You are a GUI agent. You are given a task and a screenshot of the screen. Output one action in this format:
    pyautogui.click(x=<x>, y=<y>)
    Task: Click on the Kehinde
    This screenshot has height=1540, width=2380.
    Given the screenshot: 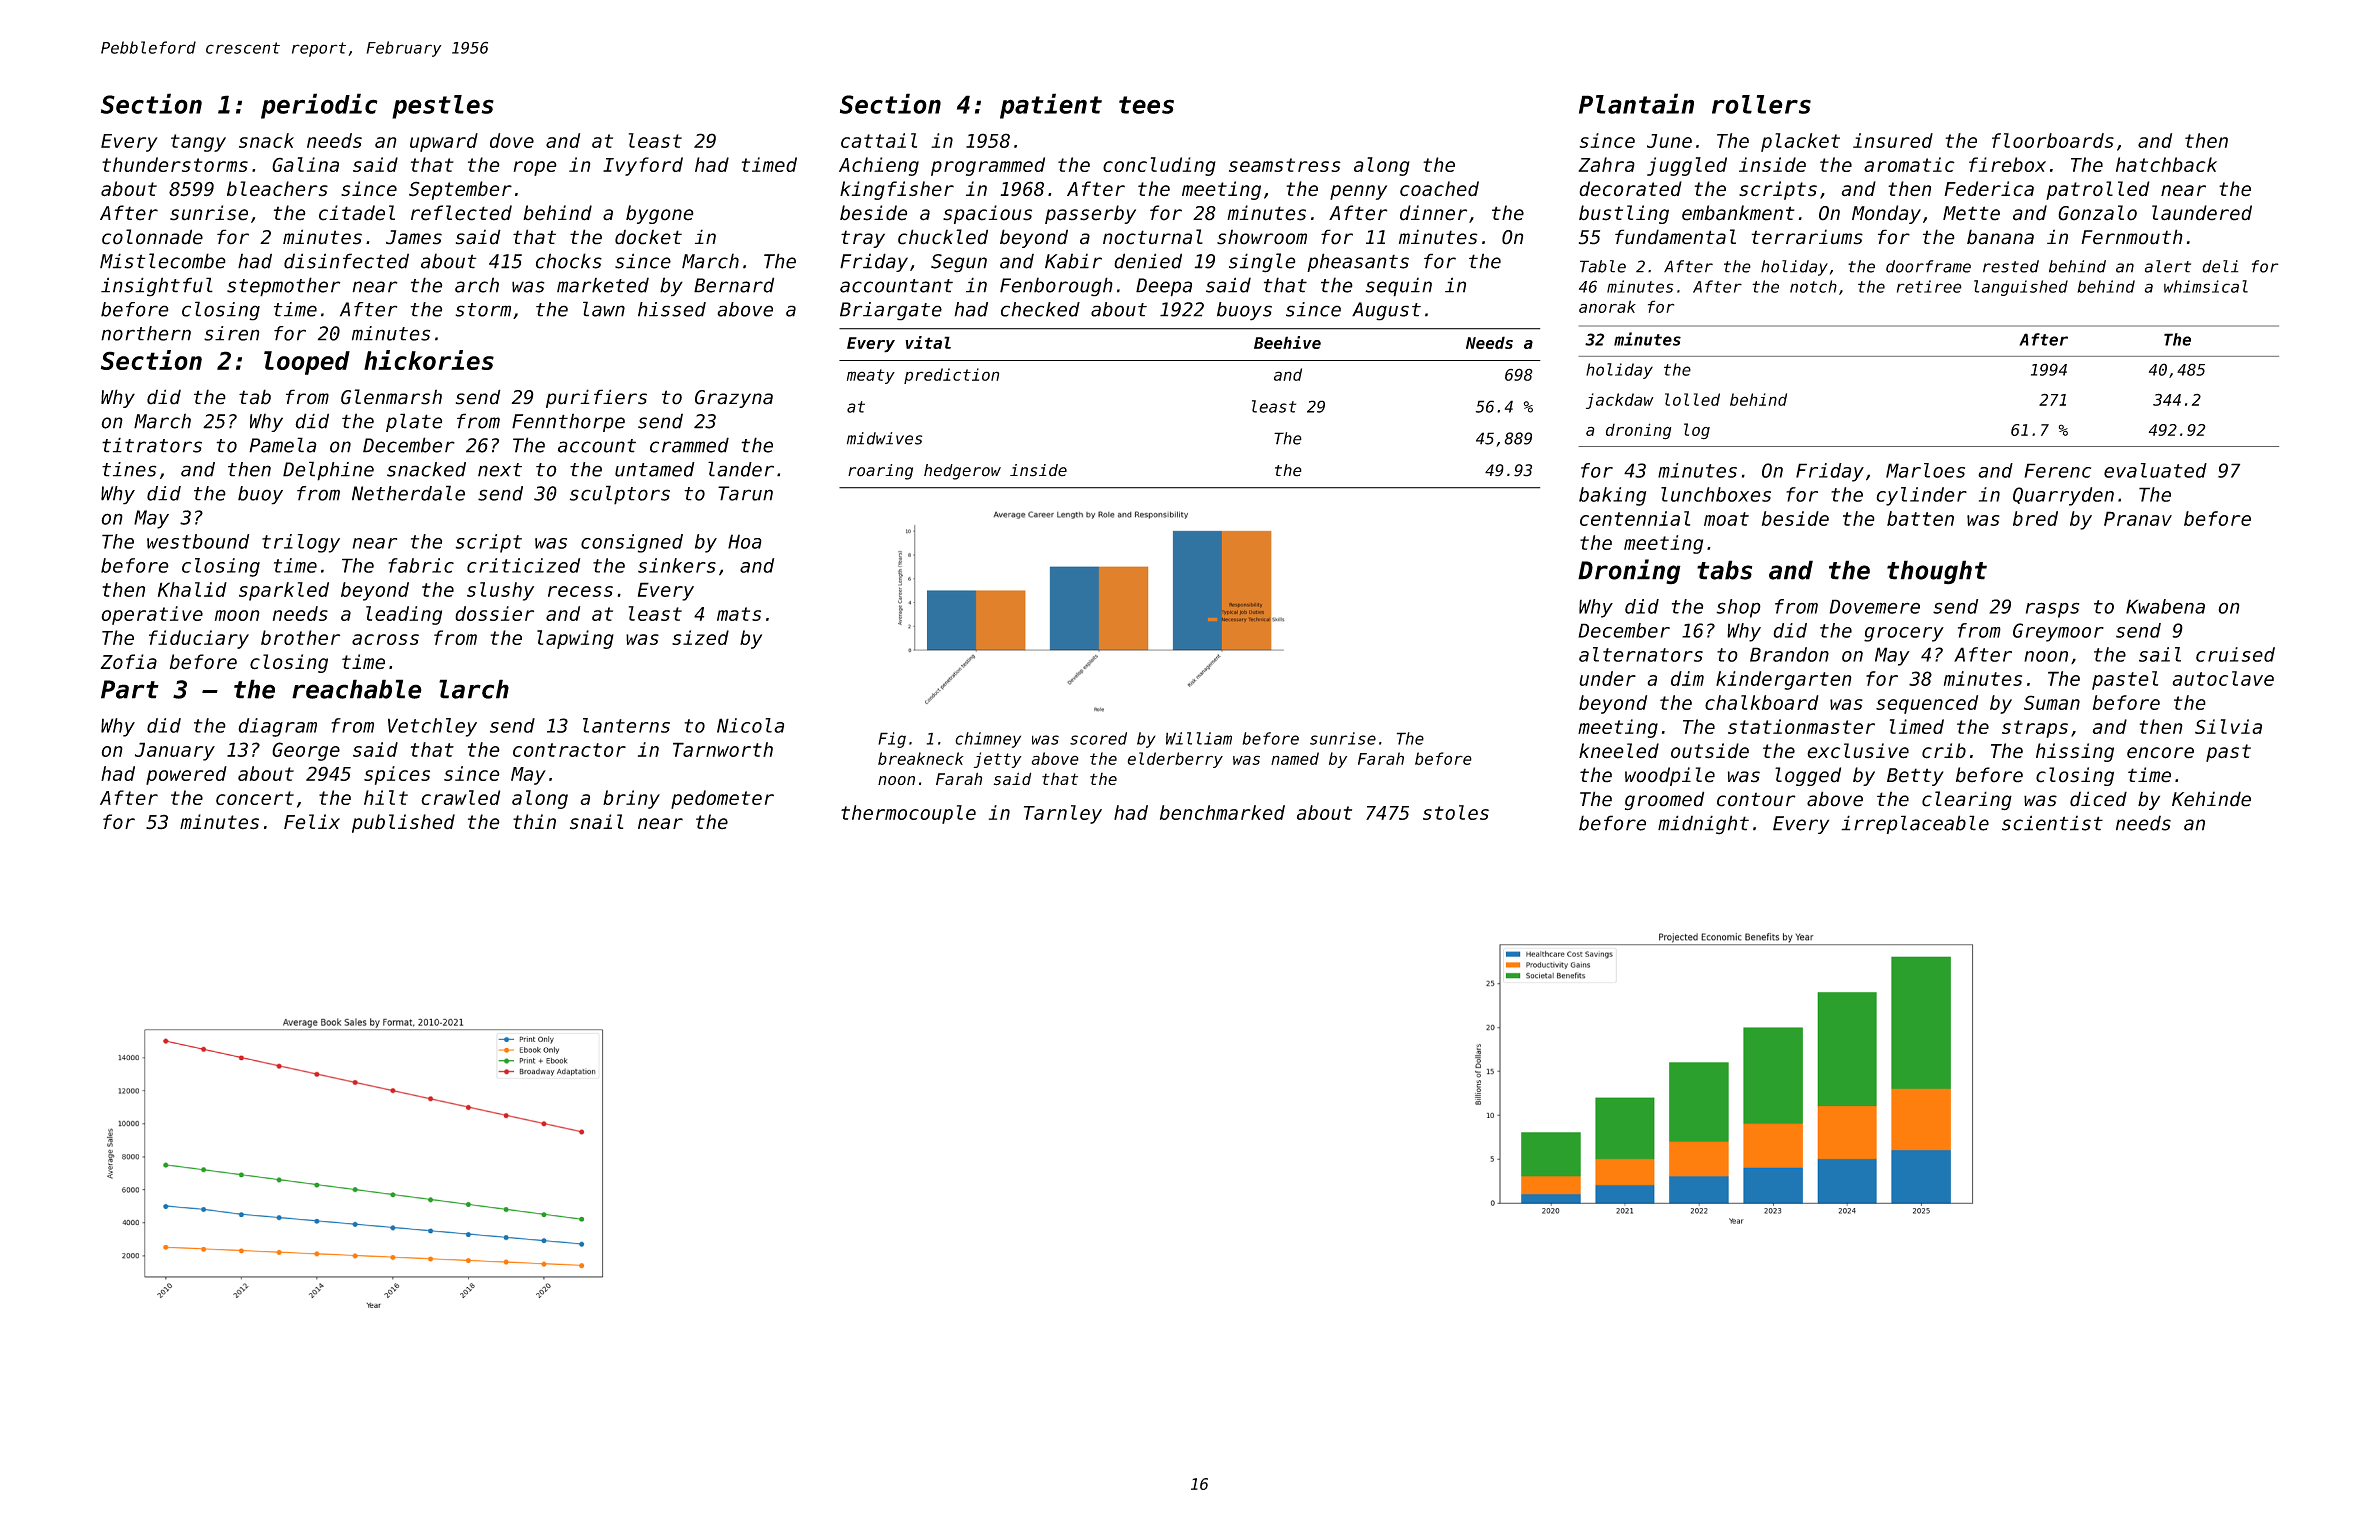 What is the action you would take?
    pyautogui.click(x=2211, y=799)
